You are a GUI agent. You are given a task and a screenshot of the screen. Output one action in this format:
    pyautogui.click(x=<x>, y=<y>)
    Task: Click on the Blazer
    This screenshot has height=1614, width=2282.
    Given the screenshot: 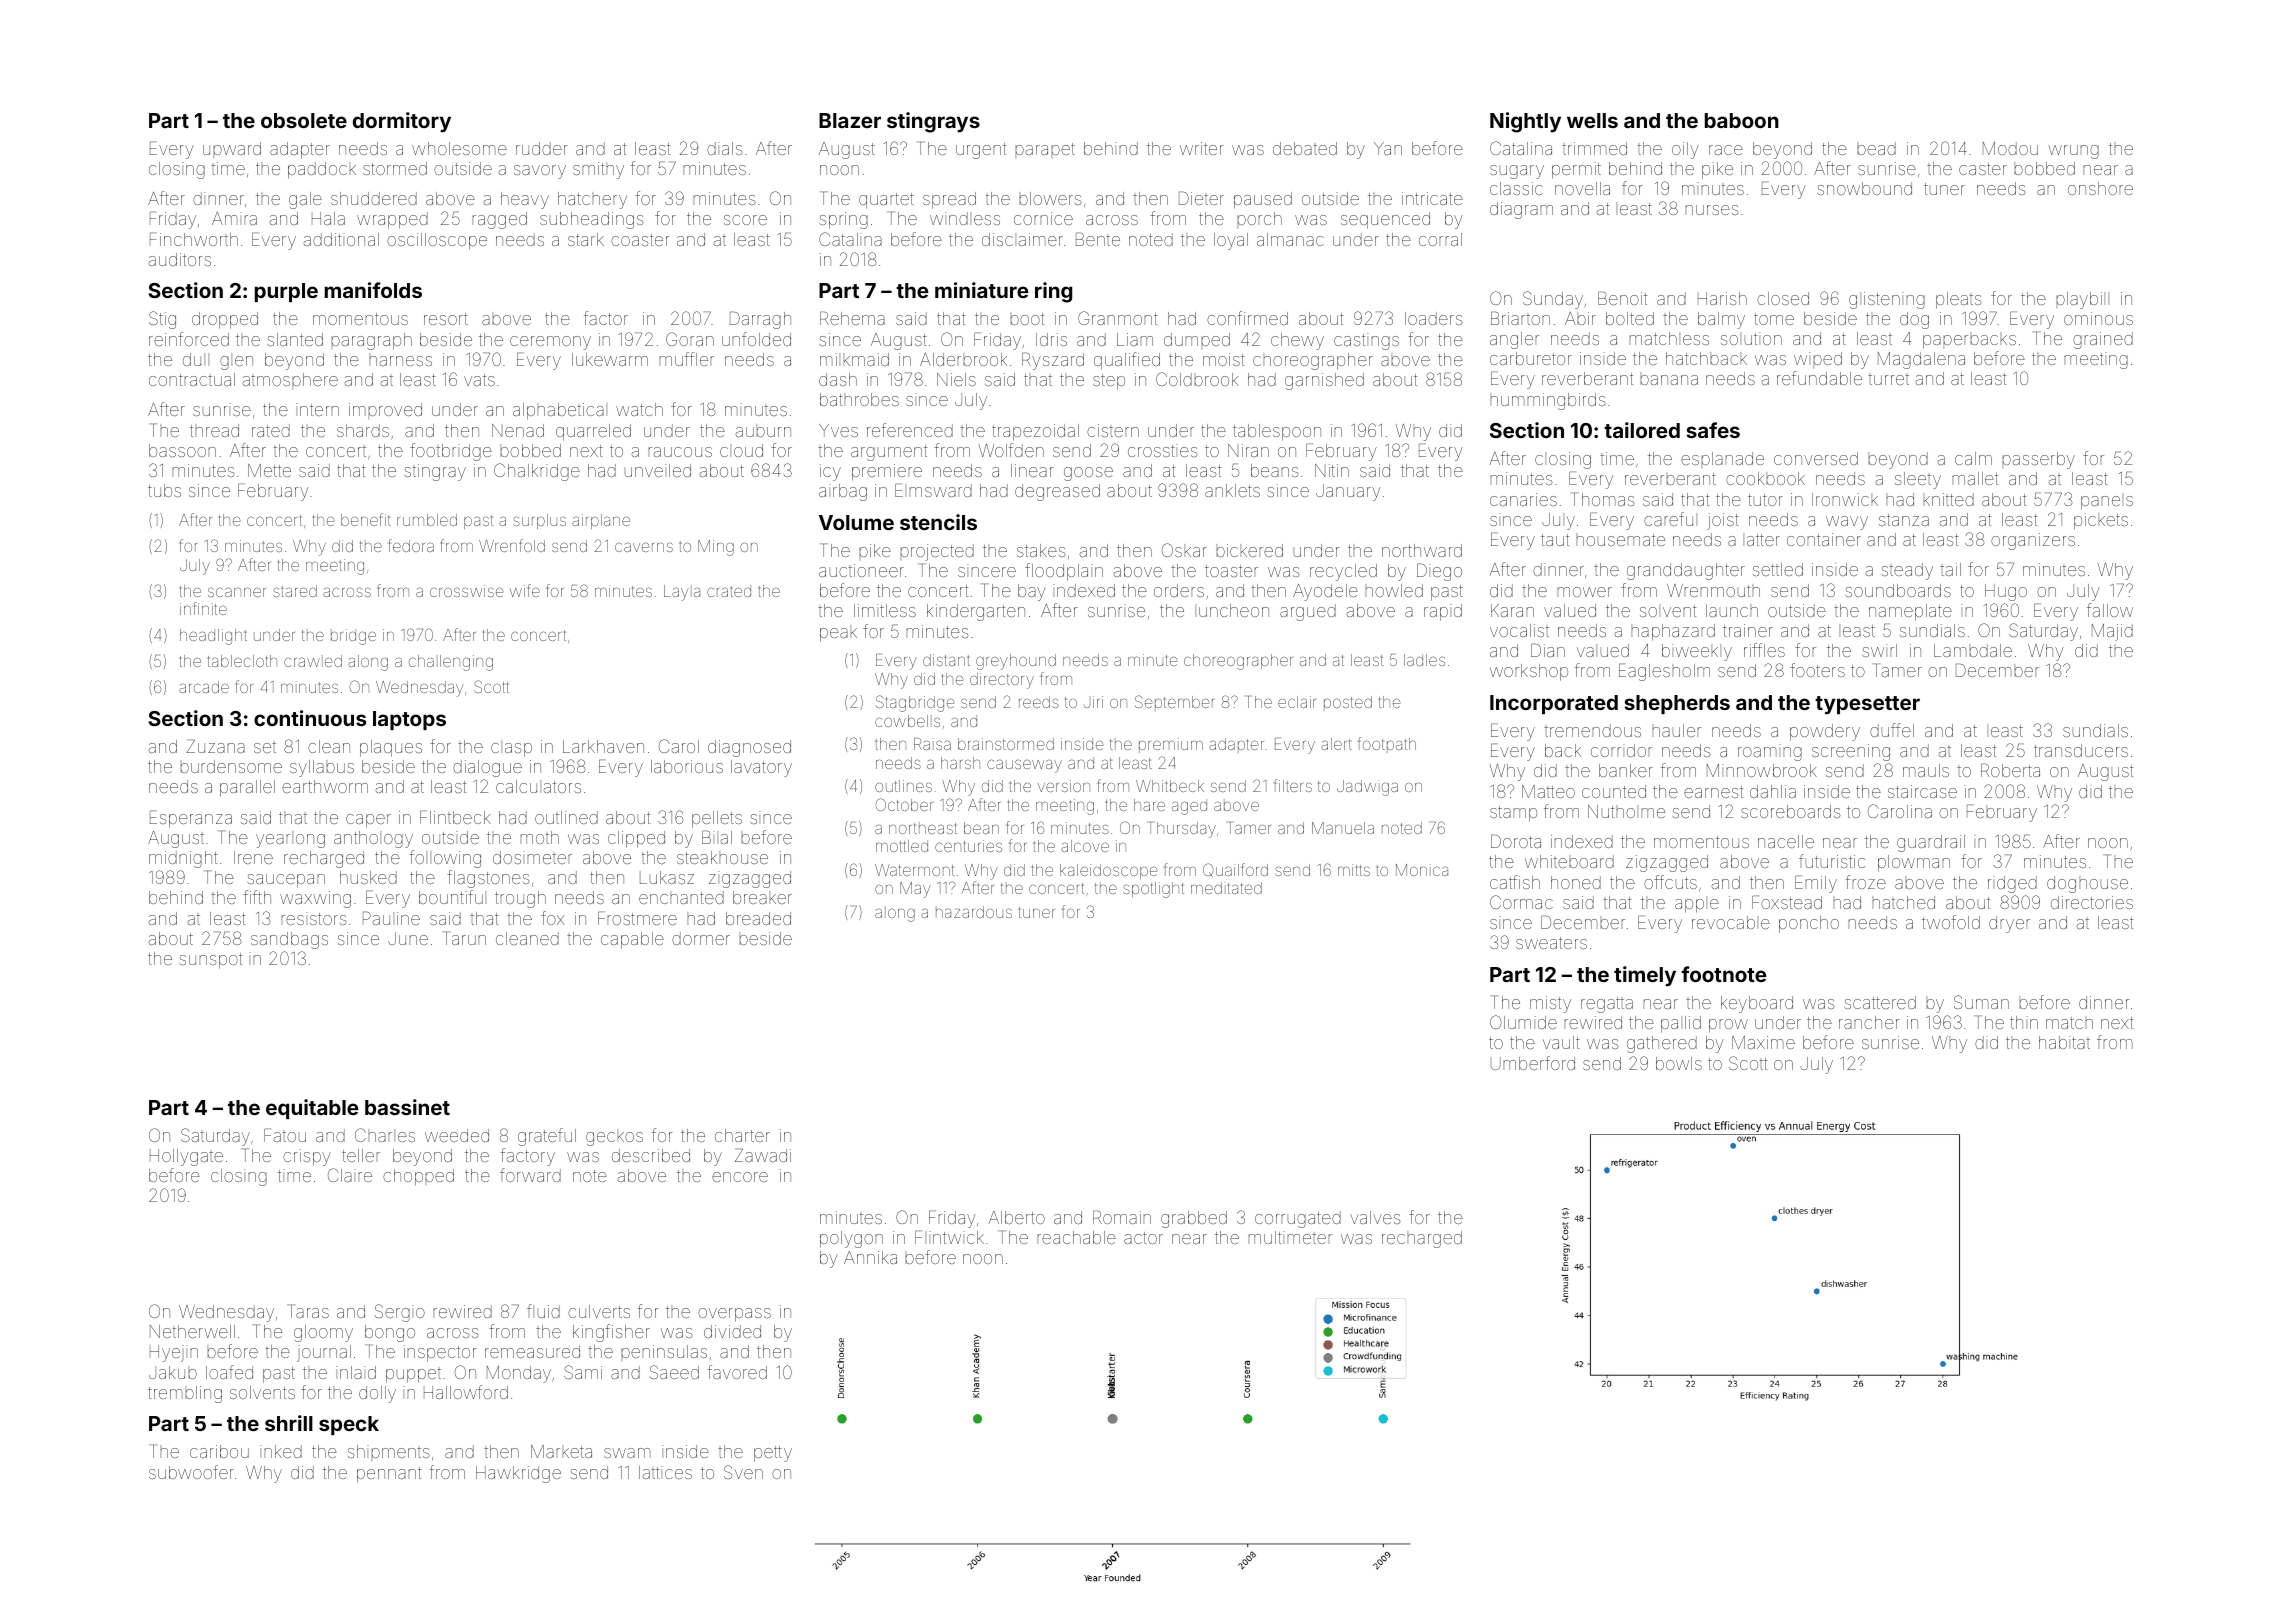 What is the action you would take?
    pyautogui.click(x=850, y=120)
